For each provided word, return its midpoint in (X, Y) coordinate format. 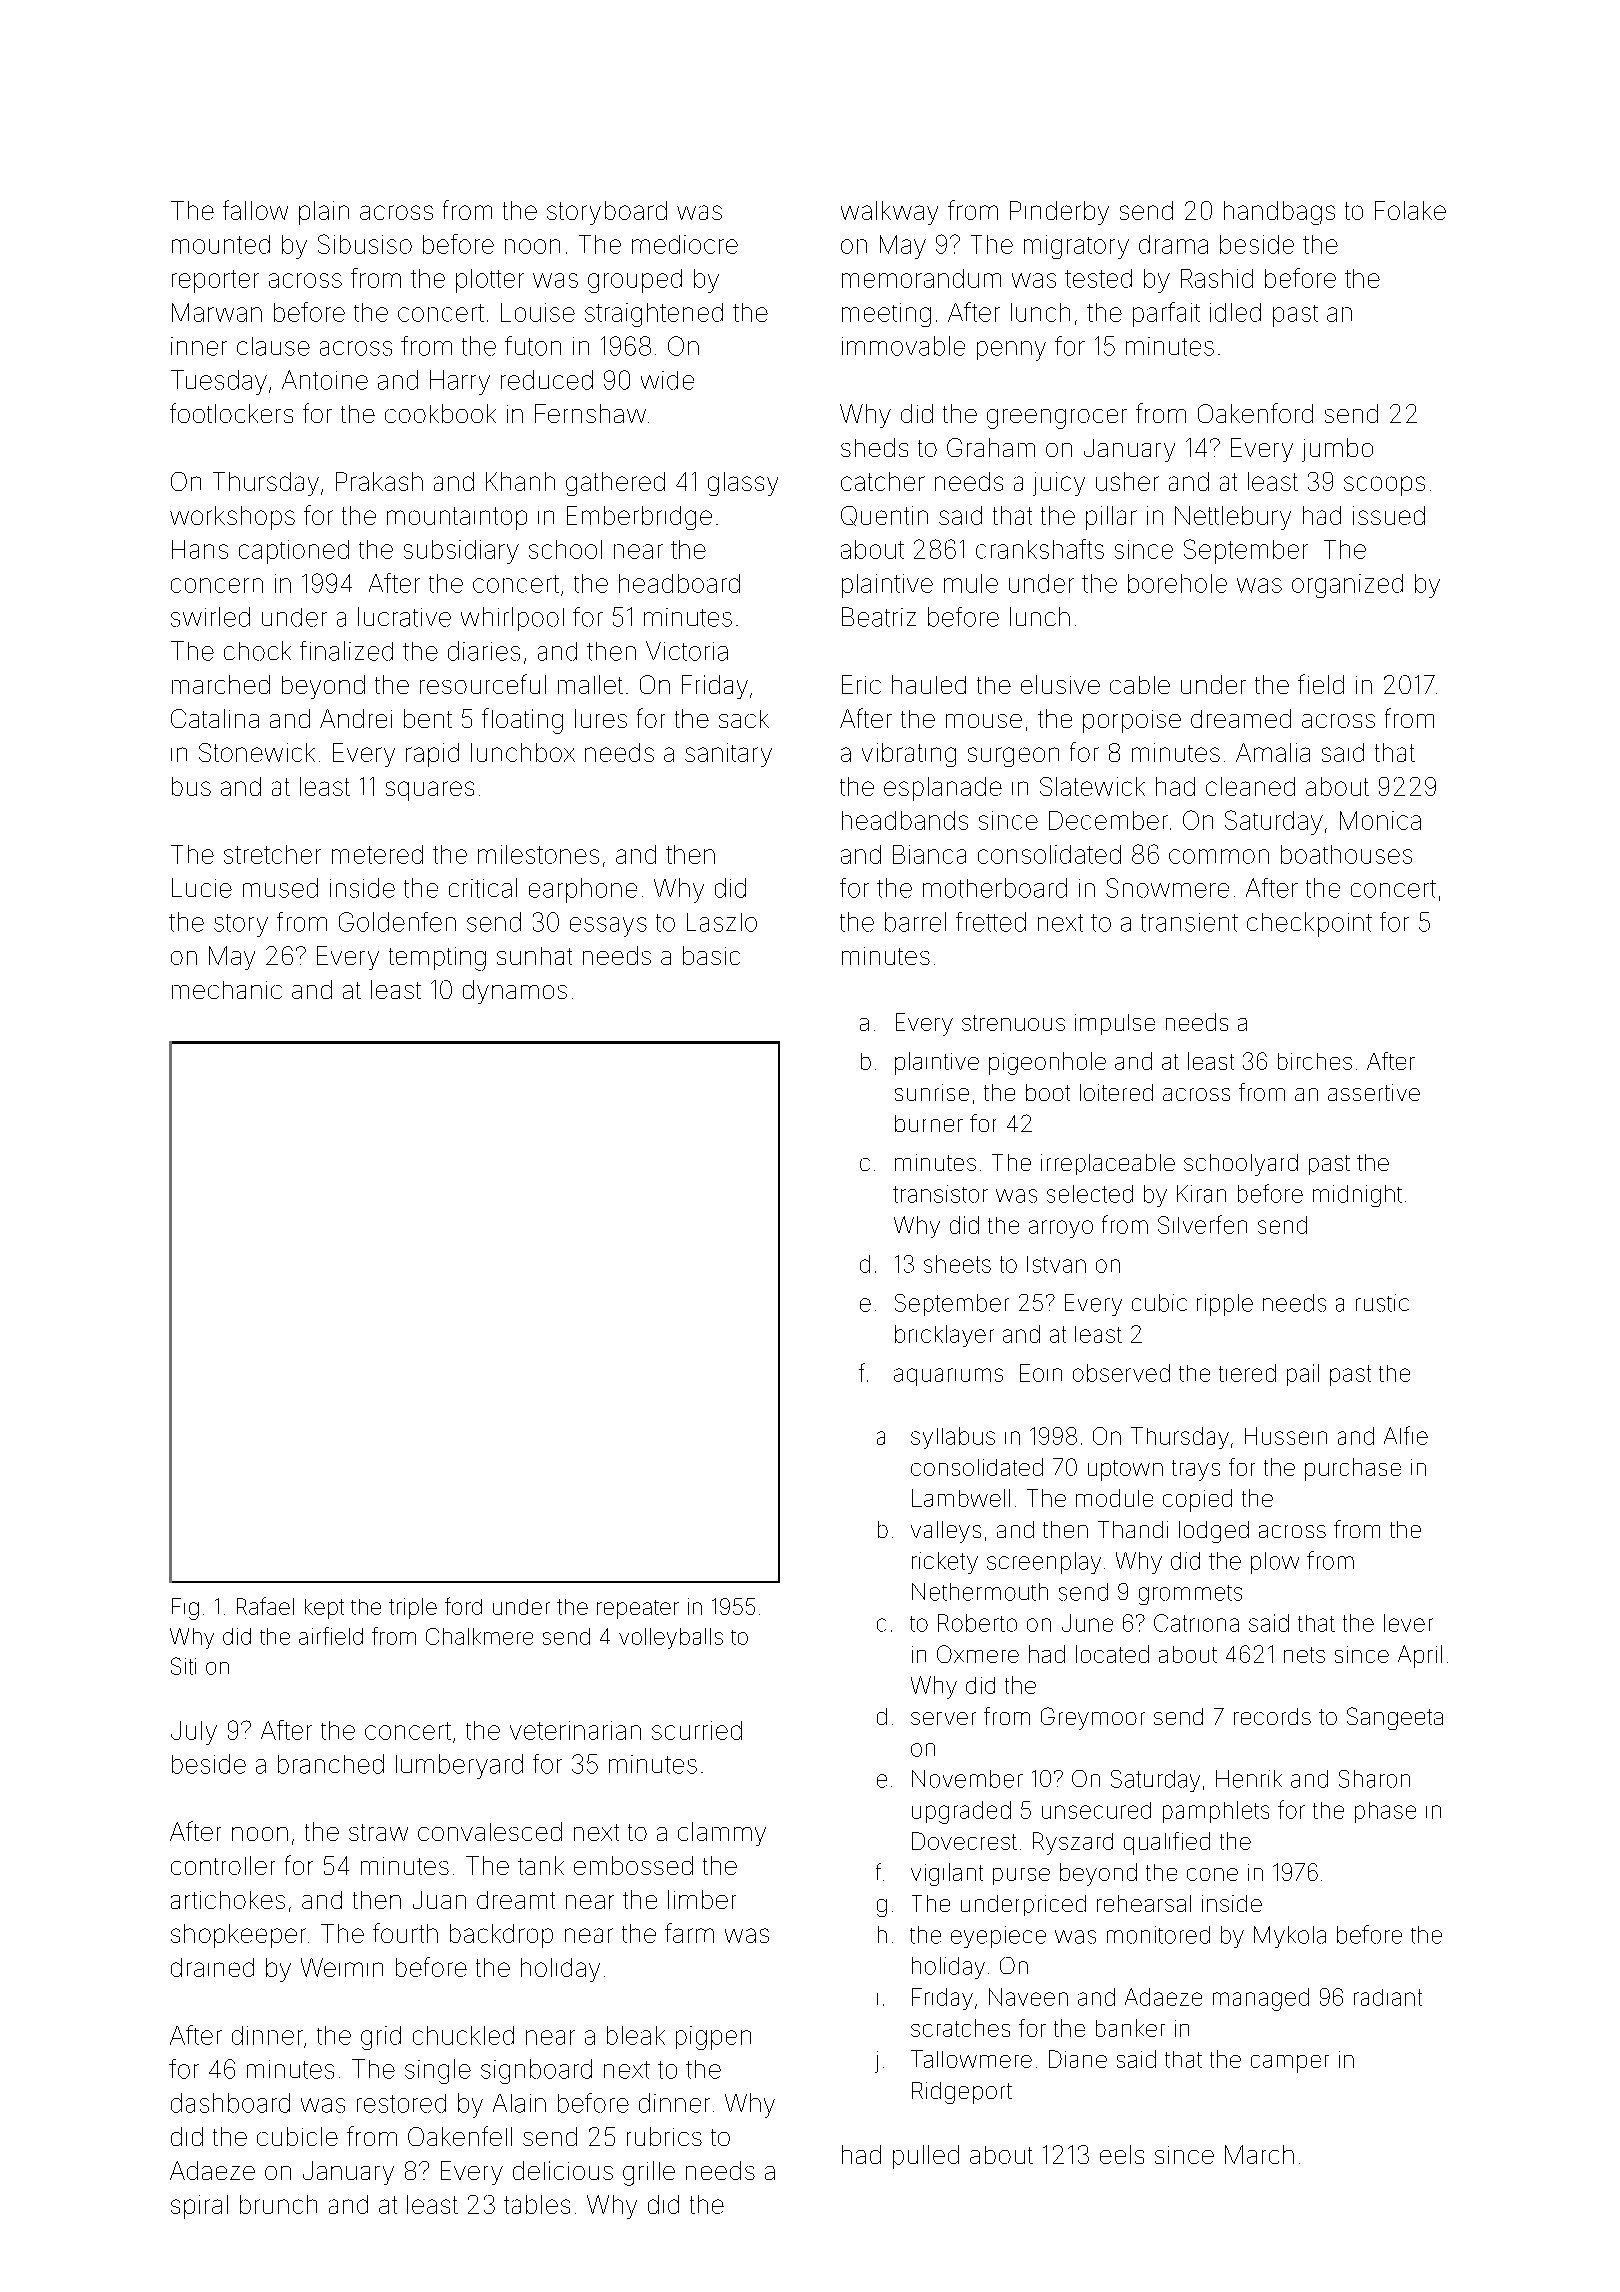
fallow (255, 210)
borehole (1177, 583)
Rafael (265, 1606)
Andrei (356, 718)
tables (537, 2204)
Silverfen (1202, 1224)
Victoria (687, 651)
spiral (199, 2207)
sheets (957, 1264)
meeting (886, 315)
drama (1173, 244)
